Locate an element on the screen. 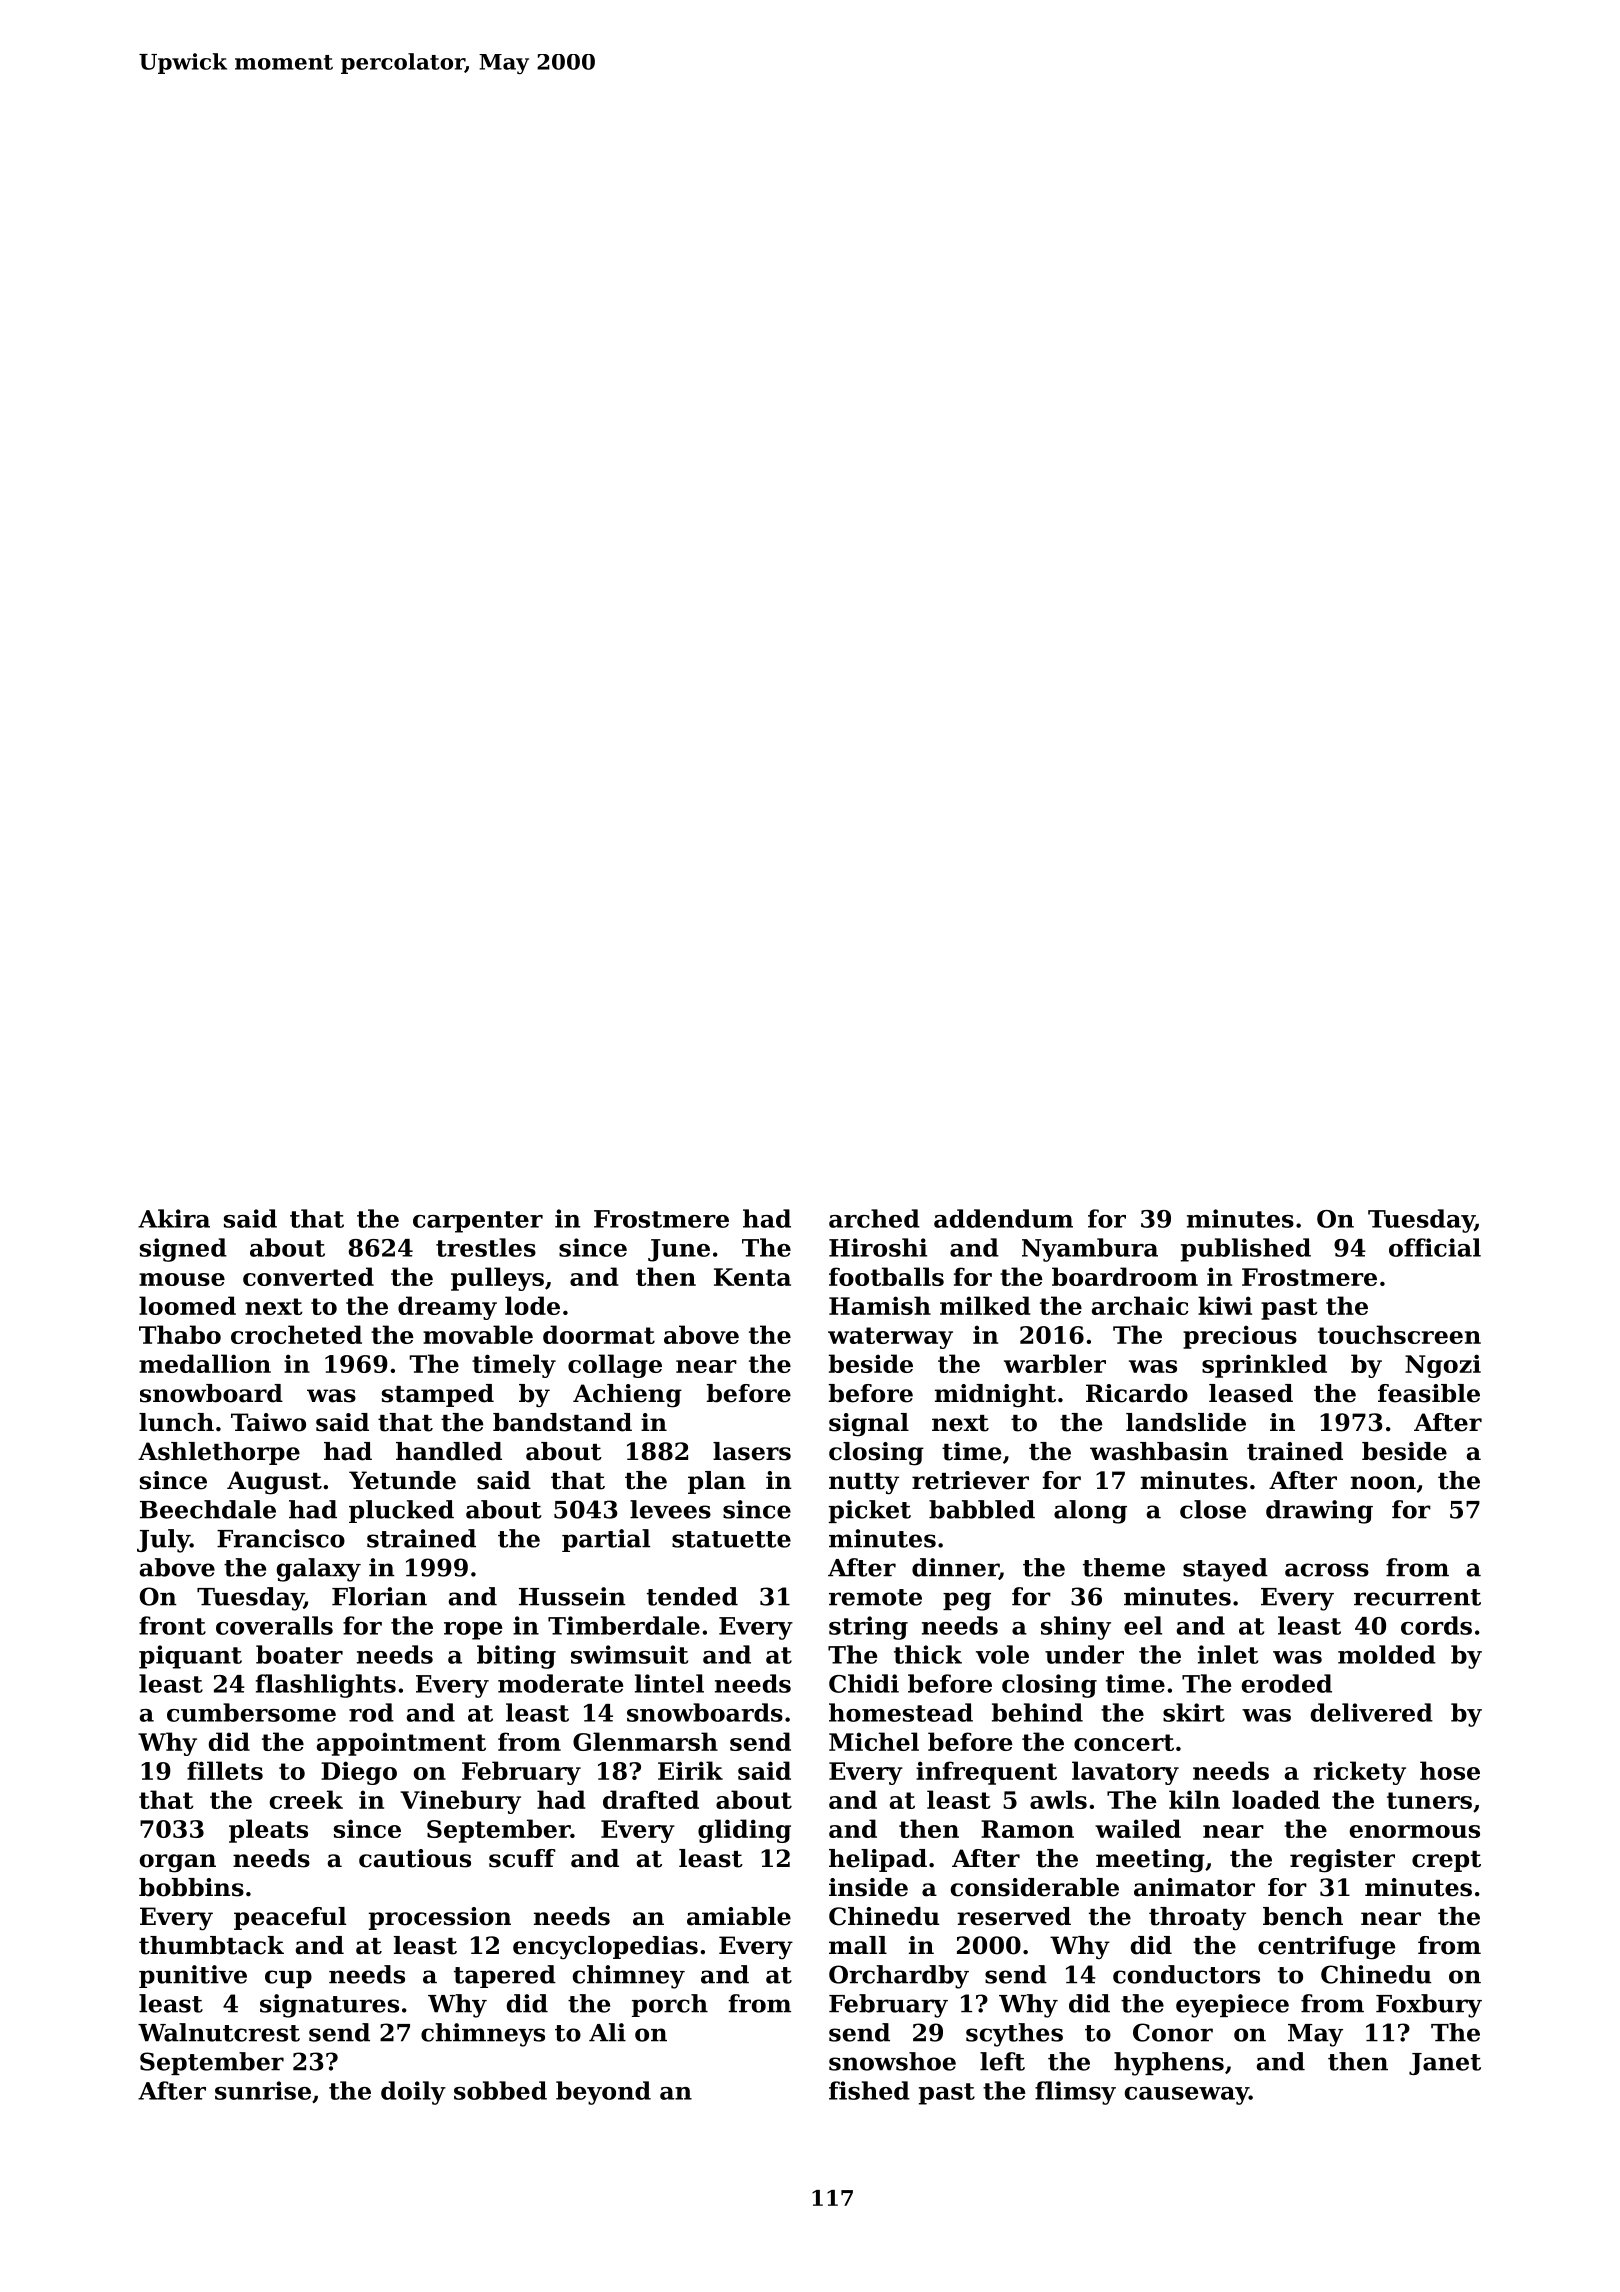 The width and height of the screenshot is (1620, 2292). scuff is located at coordinates (522, 1858).
